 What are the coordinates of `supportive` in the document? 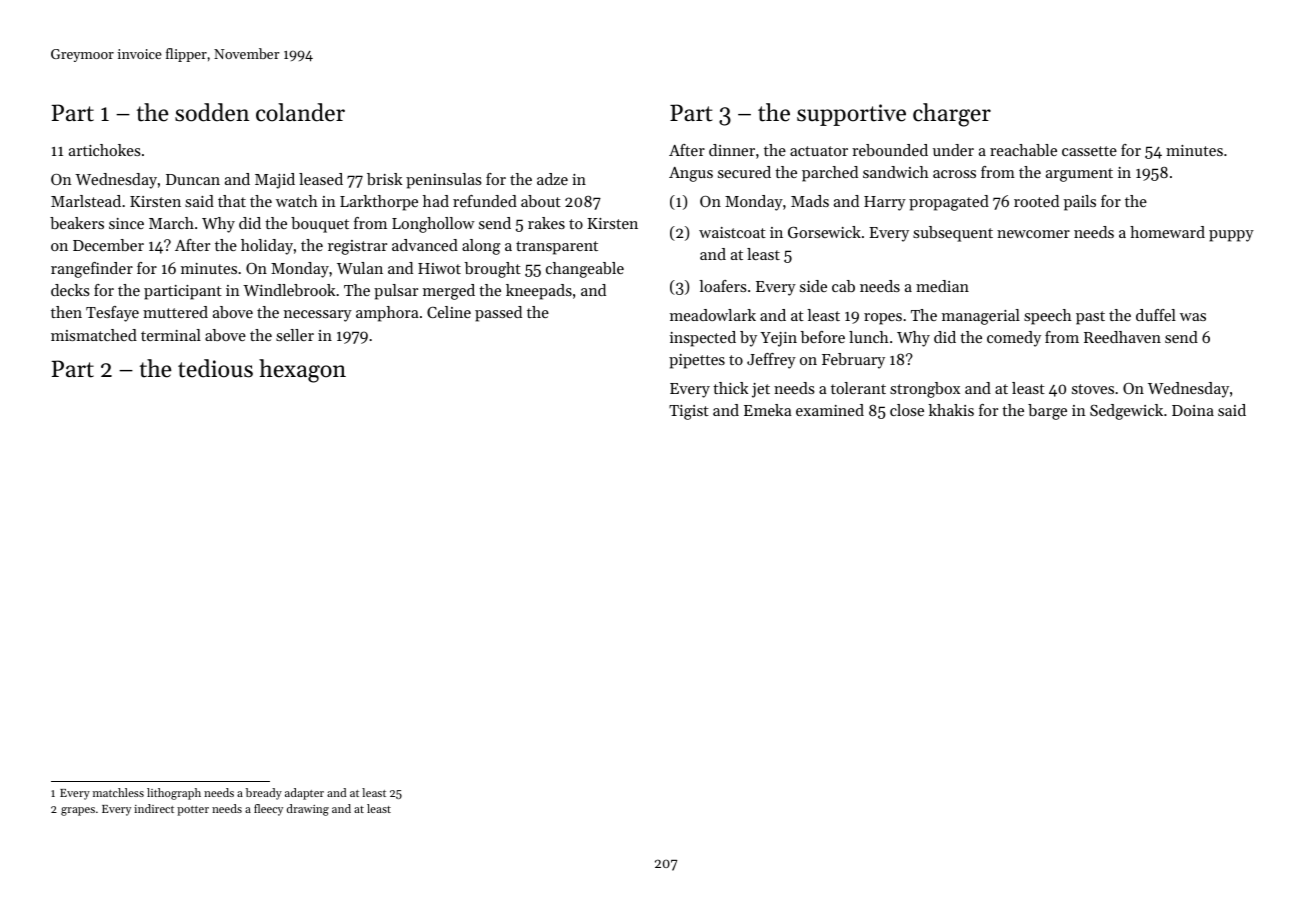 It's located at (851, 115).
